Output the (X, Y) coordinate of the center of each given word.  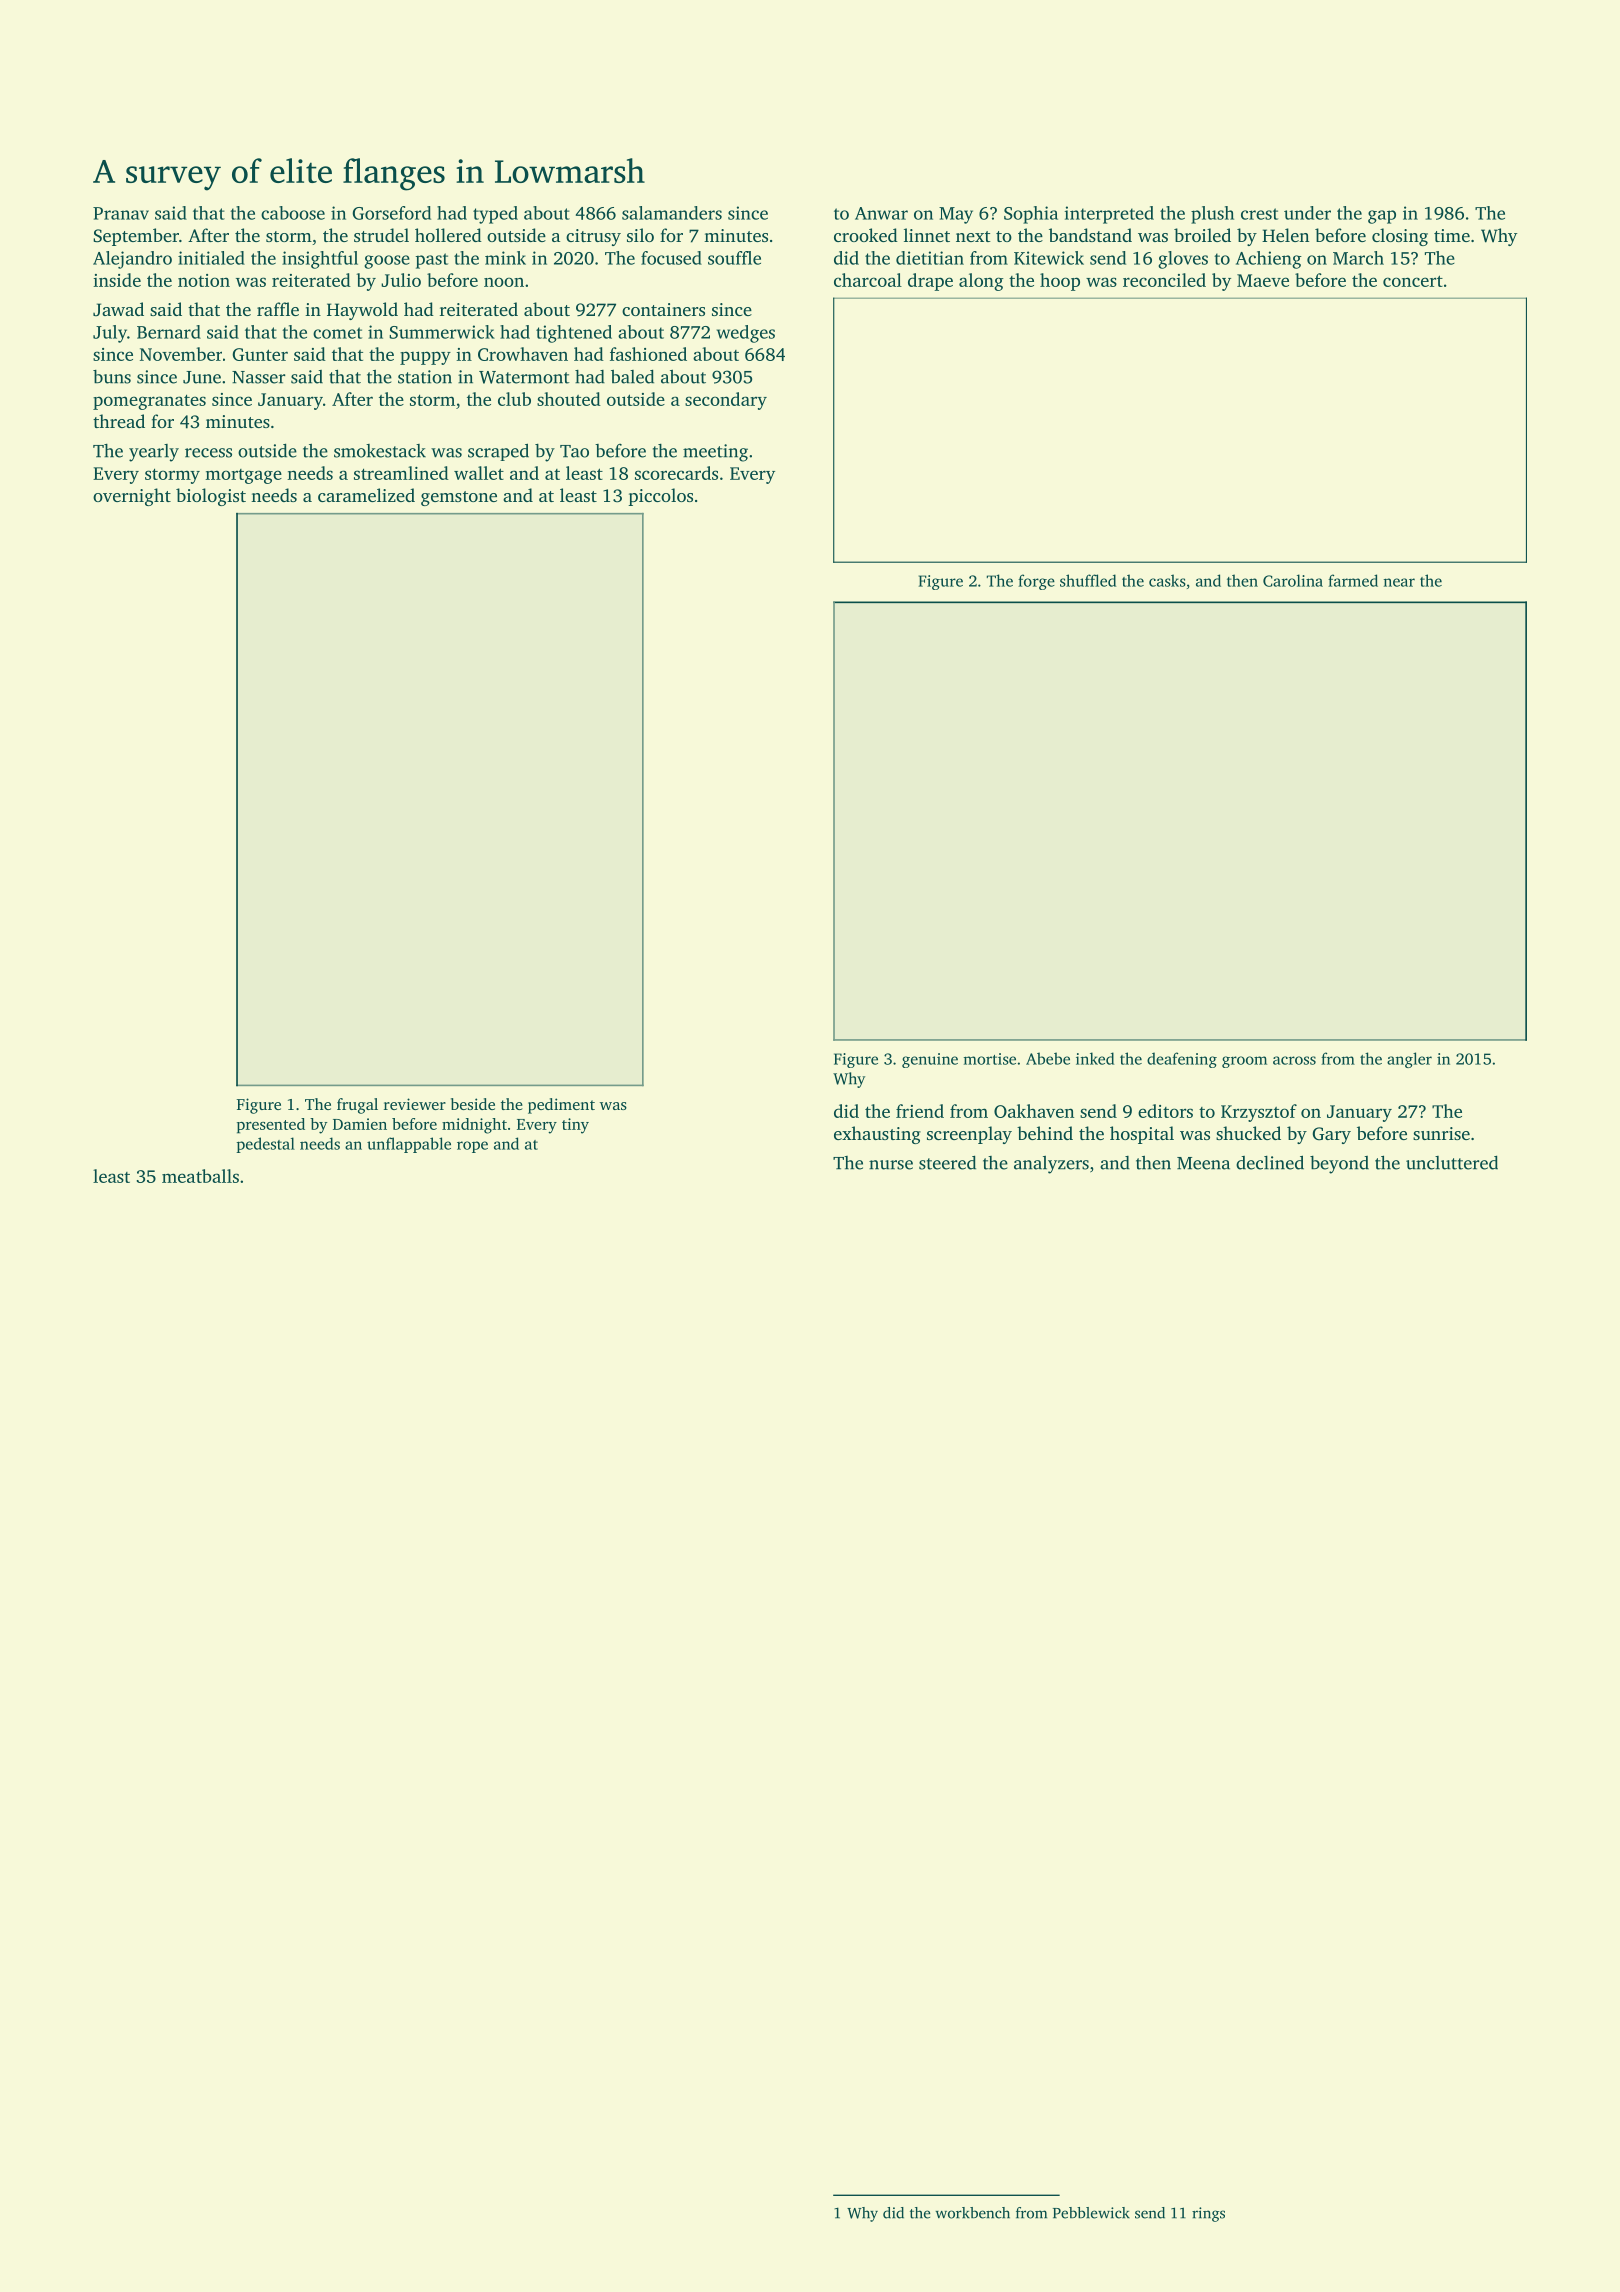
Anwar (881, 213)
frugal (357, 1106)
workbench (972, 2213)
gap (1382, 217)
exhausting (877, 1135)
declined (1270, 1162)
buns (112, 377)
